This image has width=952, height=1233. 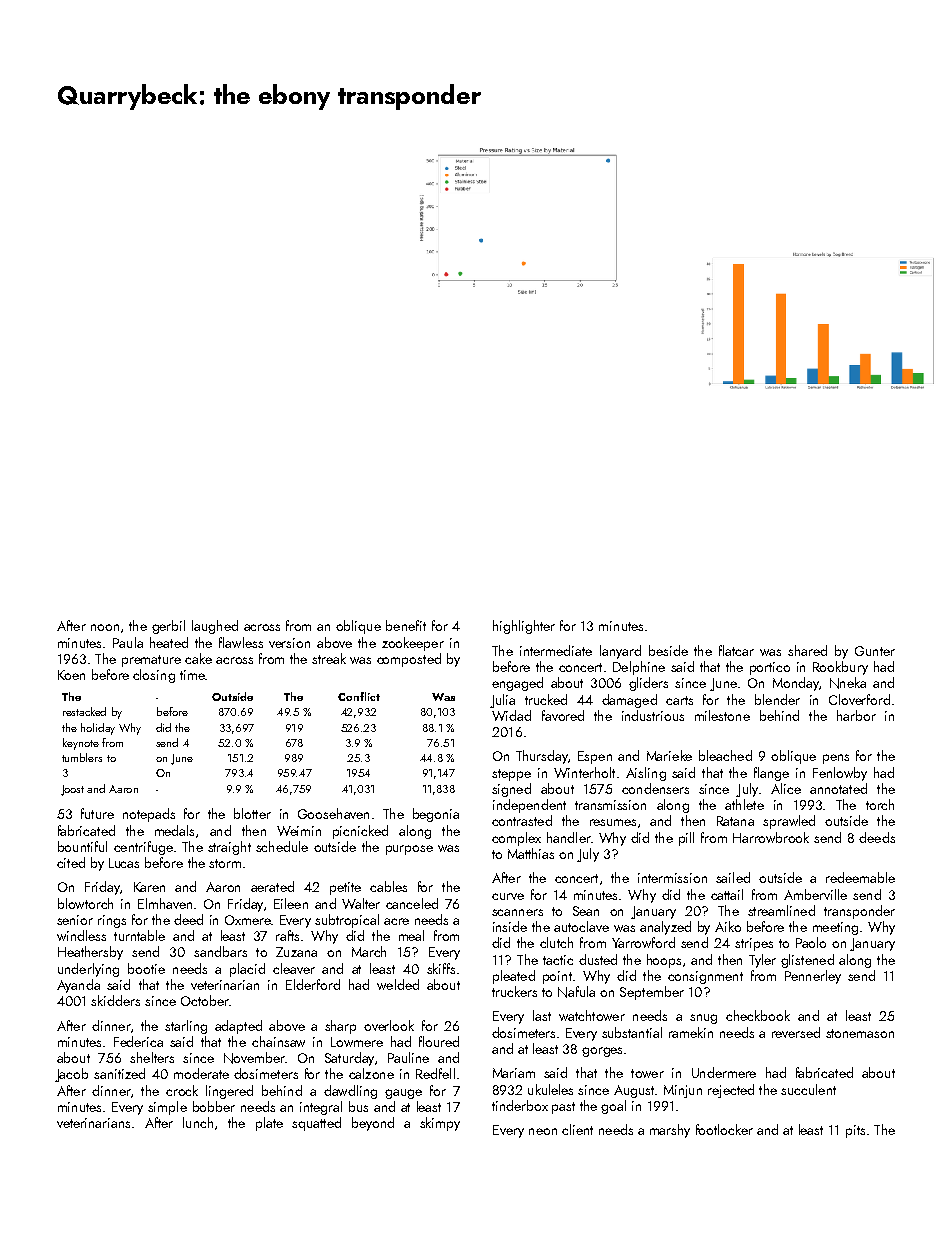 I want to click on milestone, so click(x=722, y=715).
